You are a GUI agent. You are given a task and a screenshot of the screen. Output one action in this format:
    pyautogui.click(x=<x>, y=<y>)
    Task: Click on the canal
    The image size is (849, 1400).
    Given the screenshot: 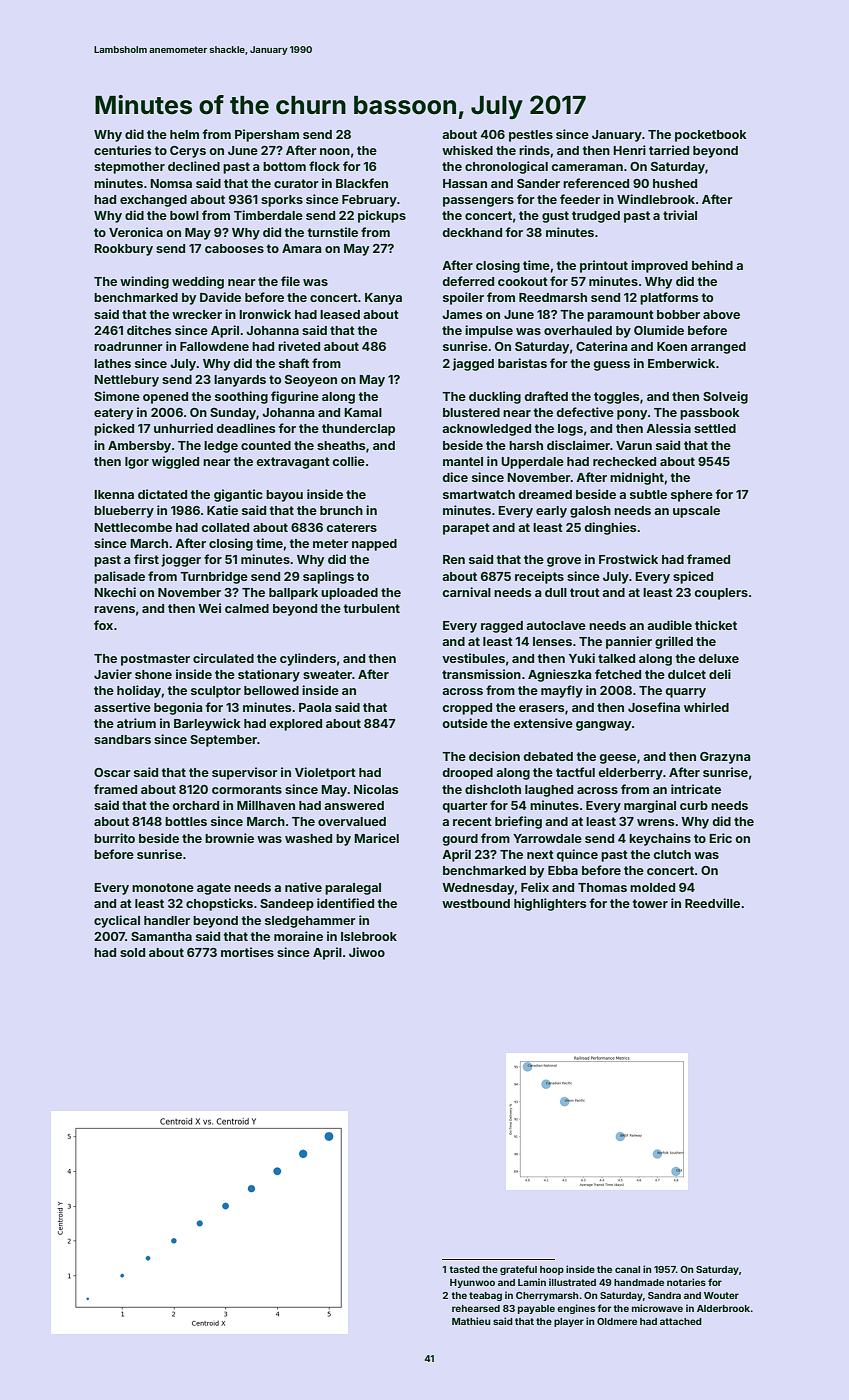 What is the action you would take?
    pyautogui.click(x=627, y=1269)
